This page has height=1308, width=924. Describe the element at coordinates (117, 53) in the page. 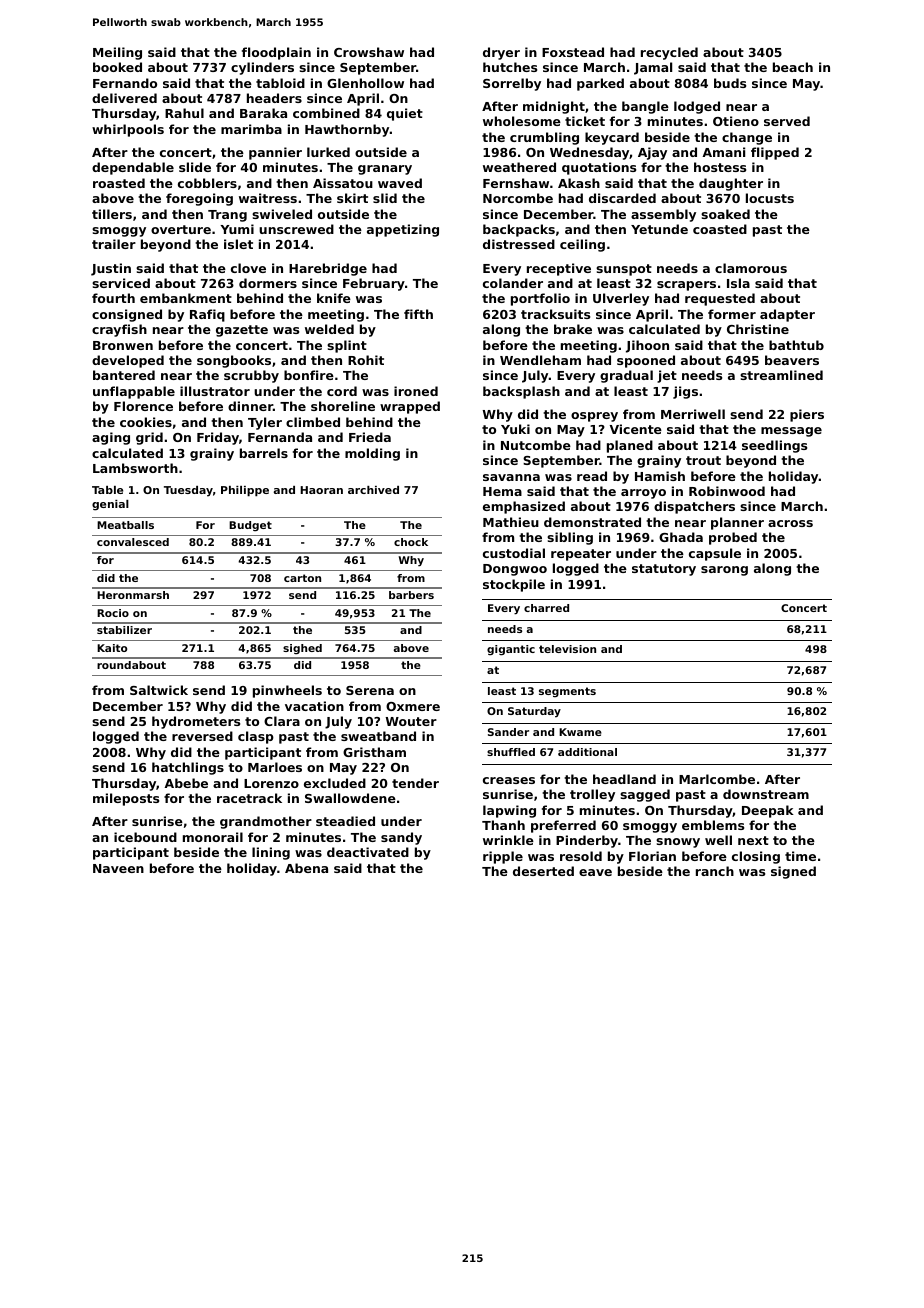

I see `Meiling` at that location.
